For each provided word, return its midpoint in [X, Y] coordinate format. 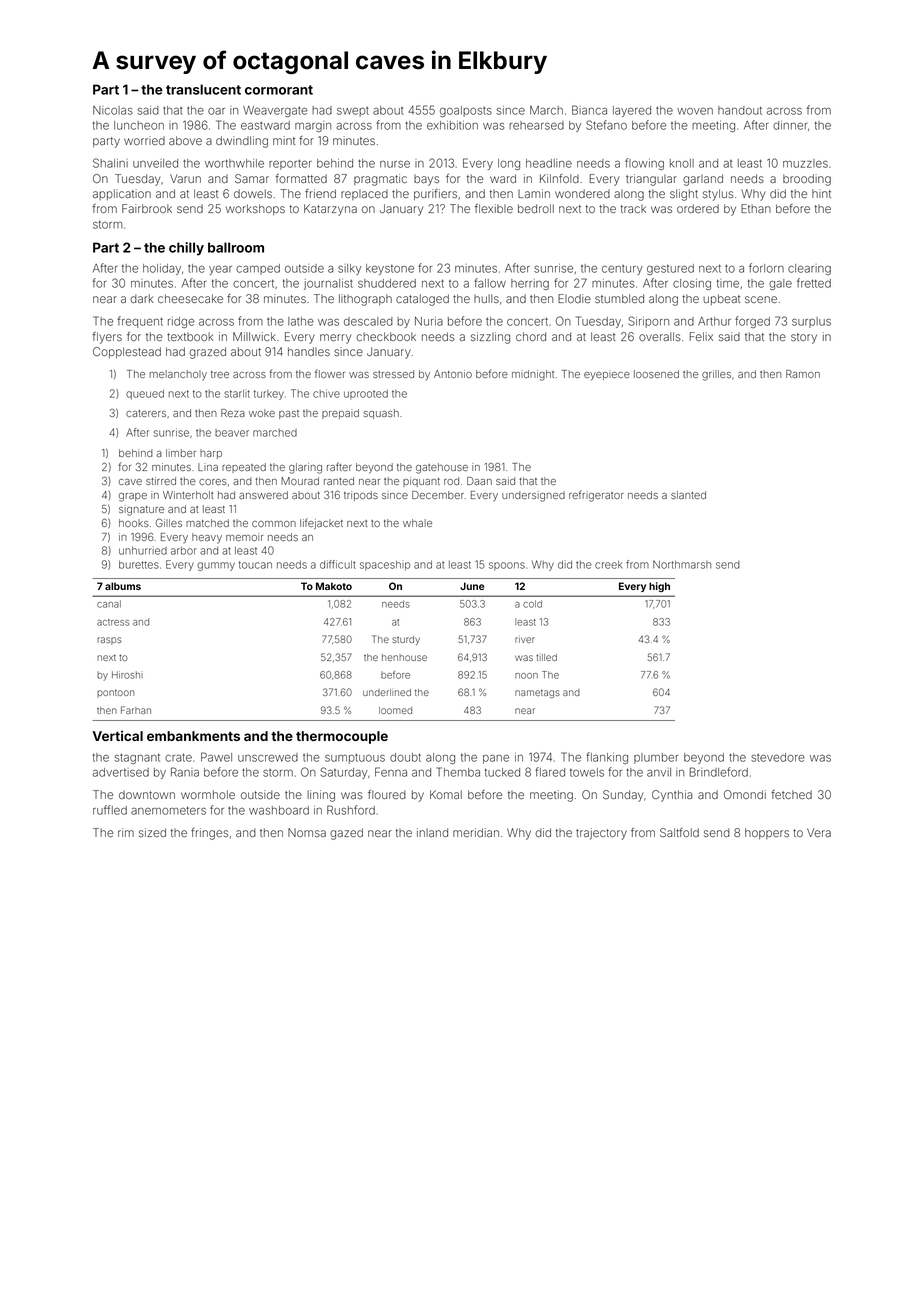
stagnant [137, 758]
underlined [387, 692]
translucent [203, 89]
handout [740, 110]
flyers [107, 338]
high [659, 587]
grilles [716, 375]
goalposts [466, 111]
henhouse [404, 657]
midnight [533, 375]
